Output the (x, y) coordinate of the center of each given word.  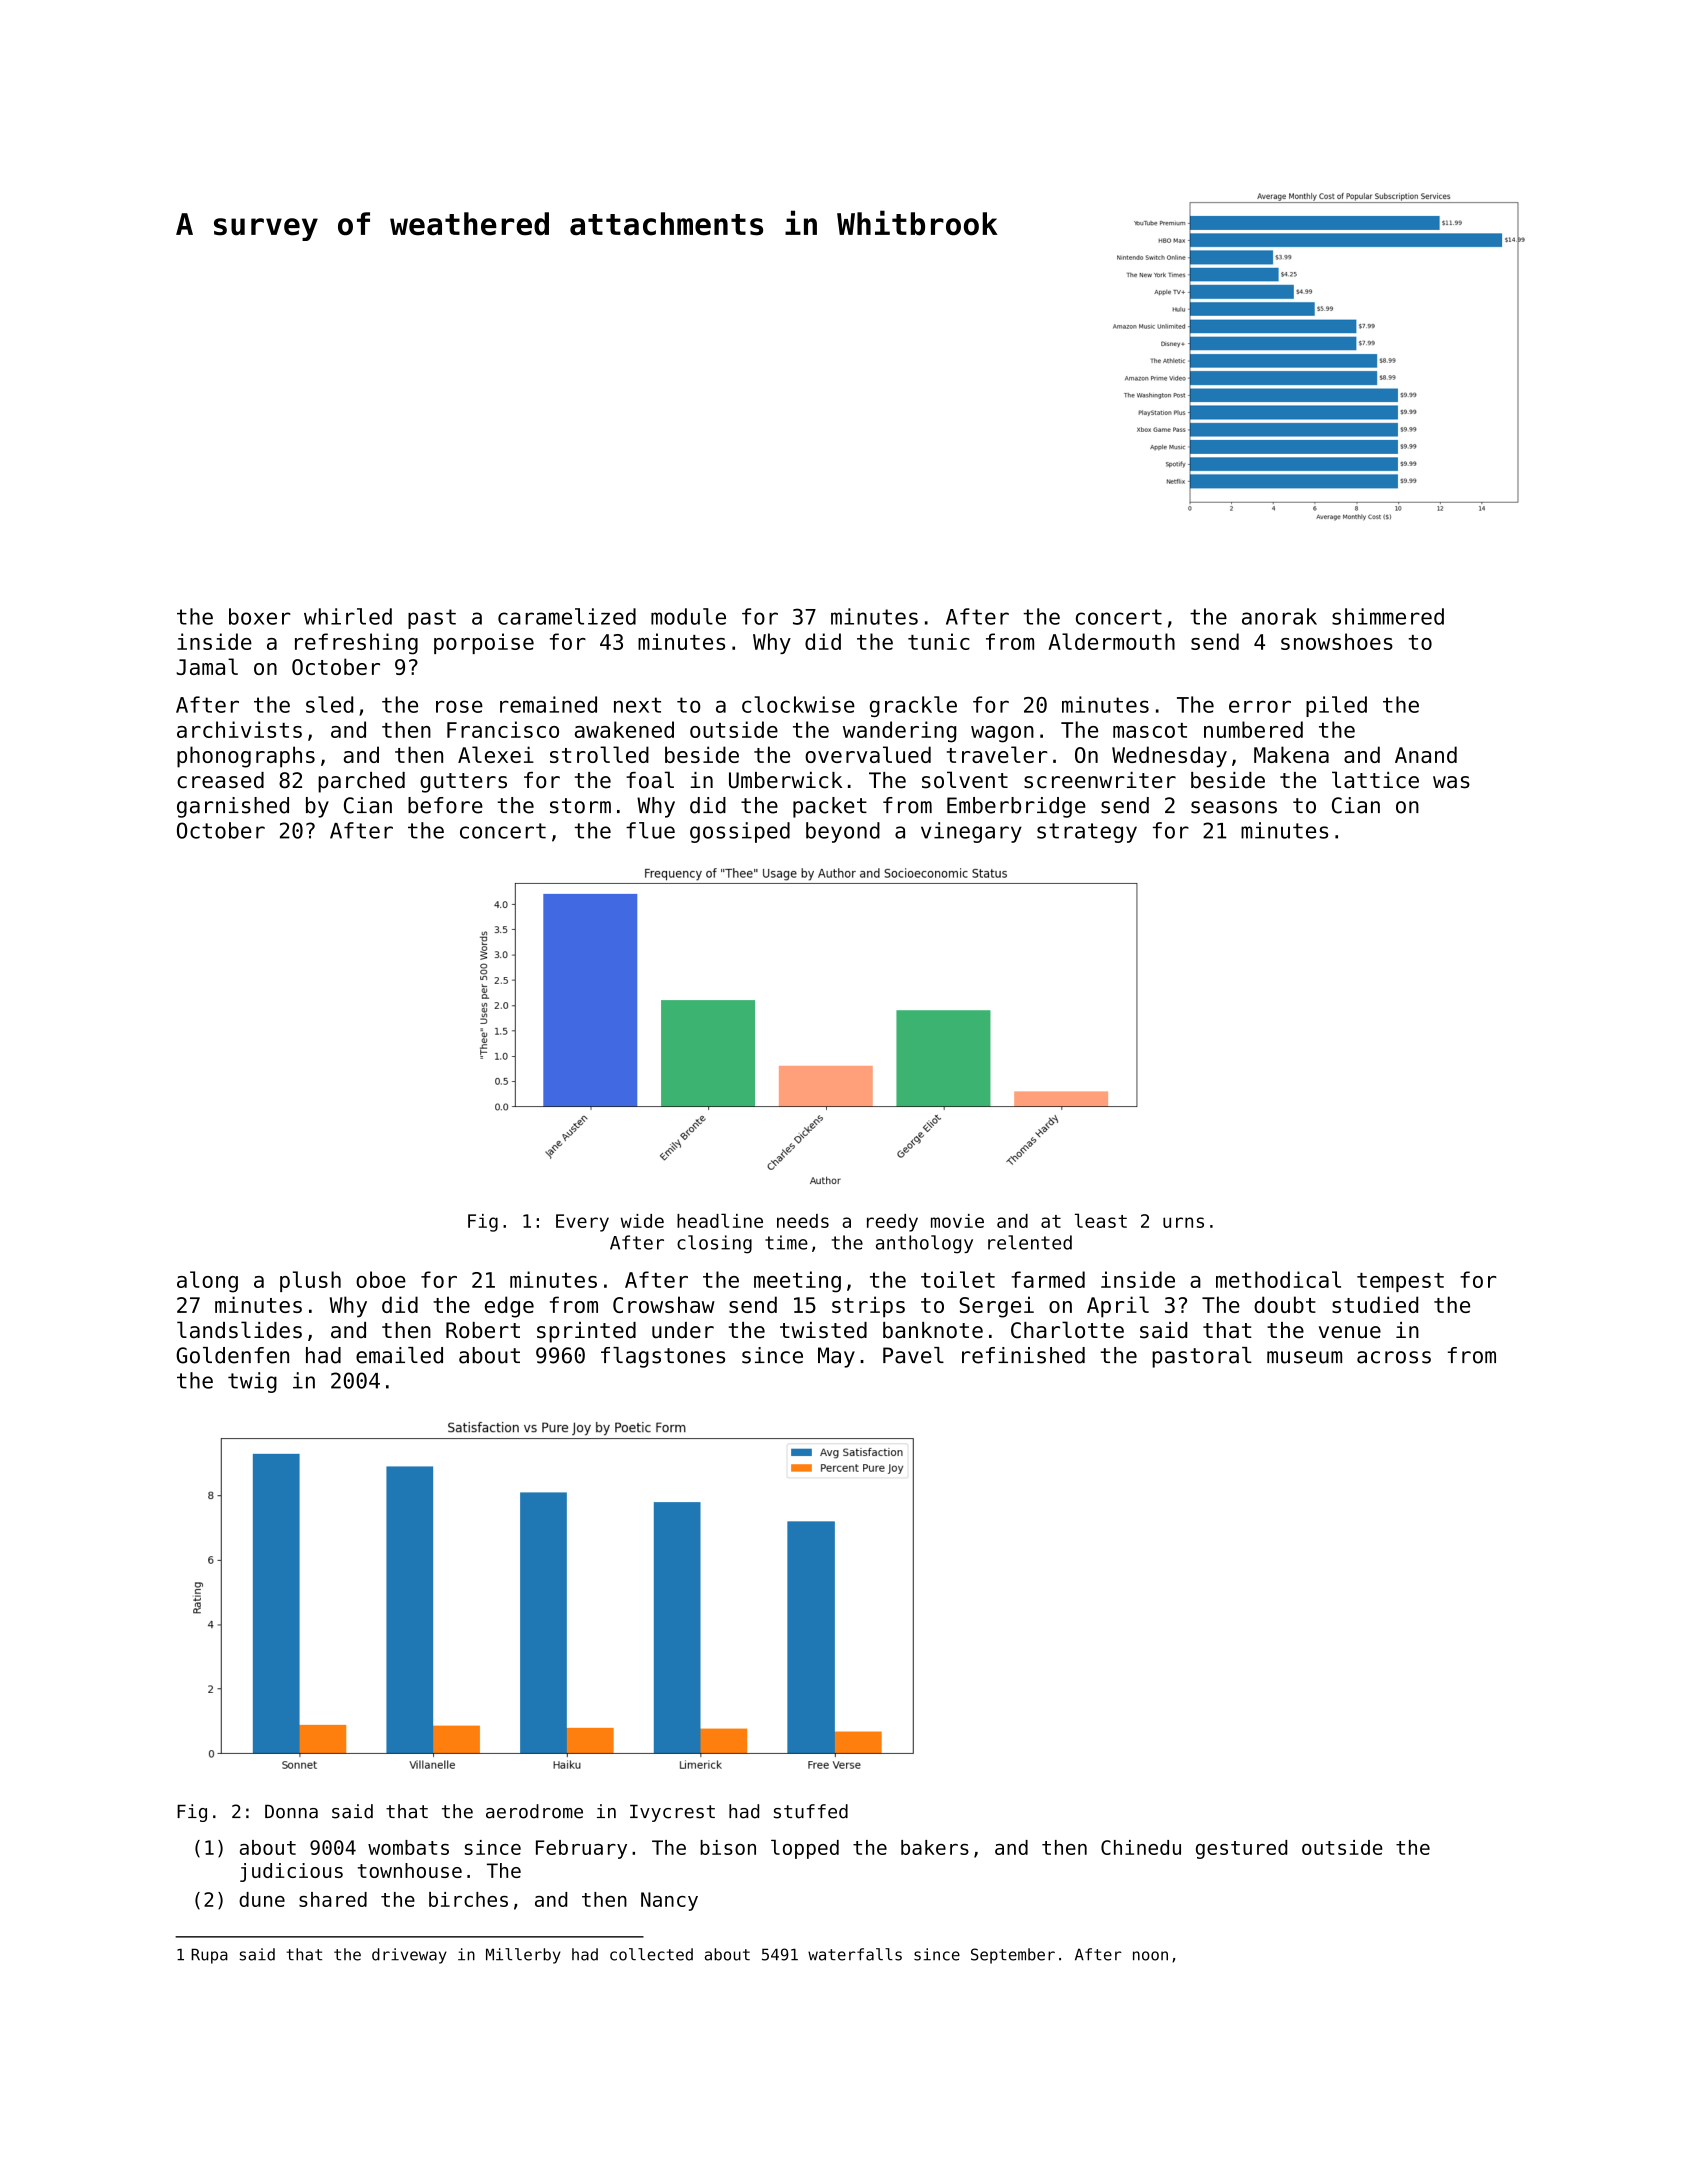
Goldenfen (232, 1355)
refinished (1023, 1355)
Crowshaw (664, 1304)
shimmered (1388, 616)
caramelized (567, 616)
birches (468, 1899)
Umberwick (785, 780)
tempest (1400, 1282)
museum (1304, 1357)
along (207, 1282)
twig (252, 1382)
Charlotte (1067, 1330)
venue (1350, 1332)
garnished (233, 807)
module (688, 616)
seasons (1234, 807)
